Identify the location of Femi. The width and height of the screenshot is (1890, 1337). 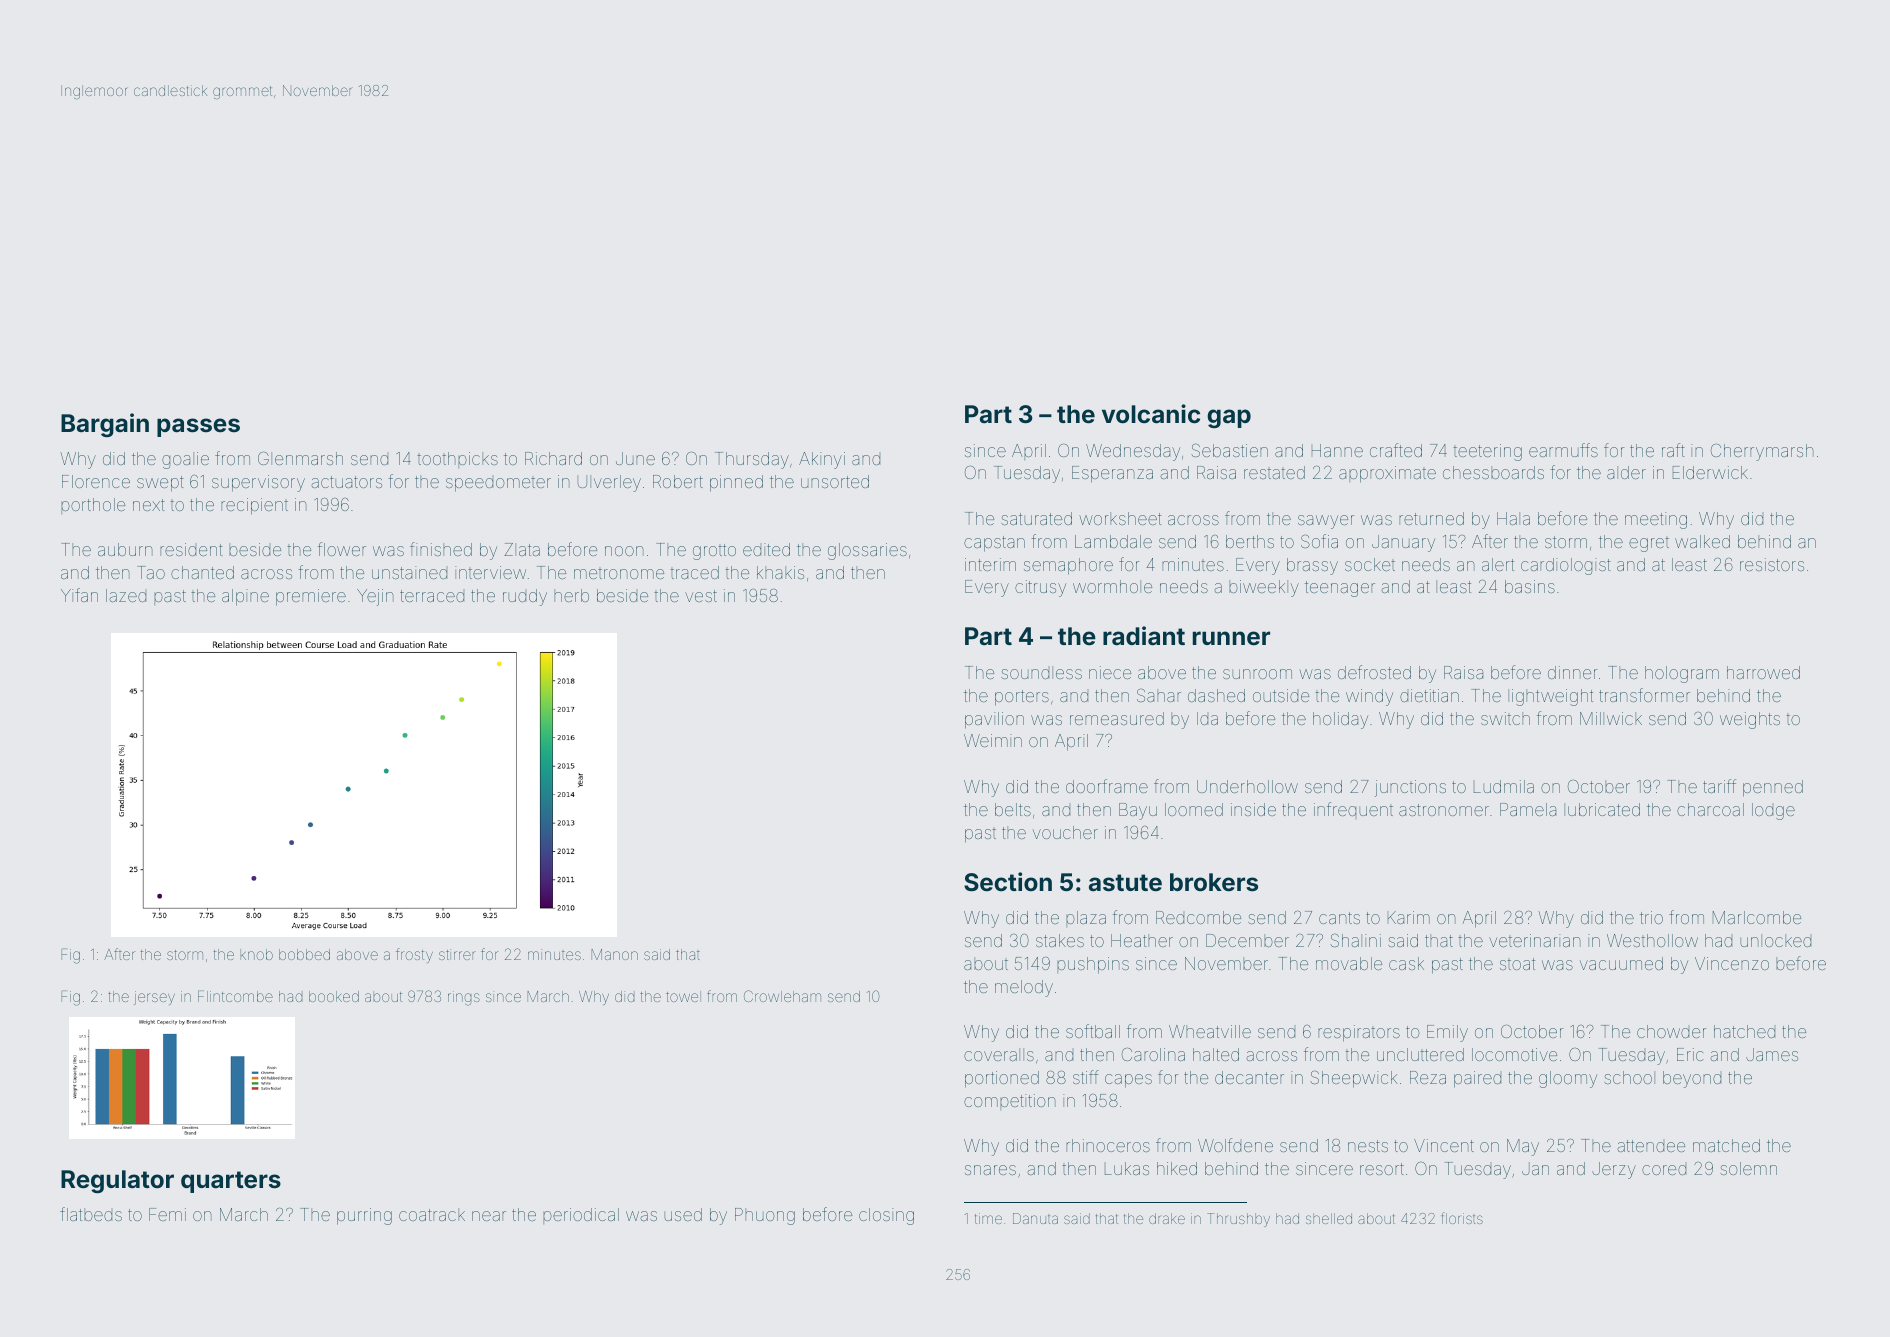
(167, 1214).
